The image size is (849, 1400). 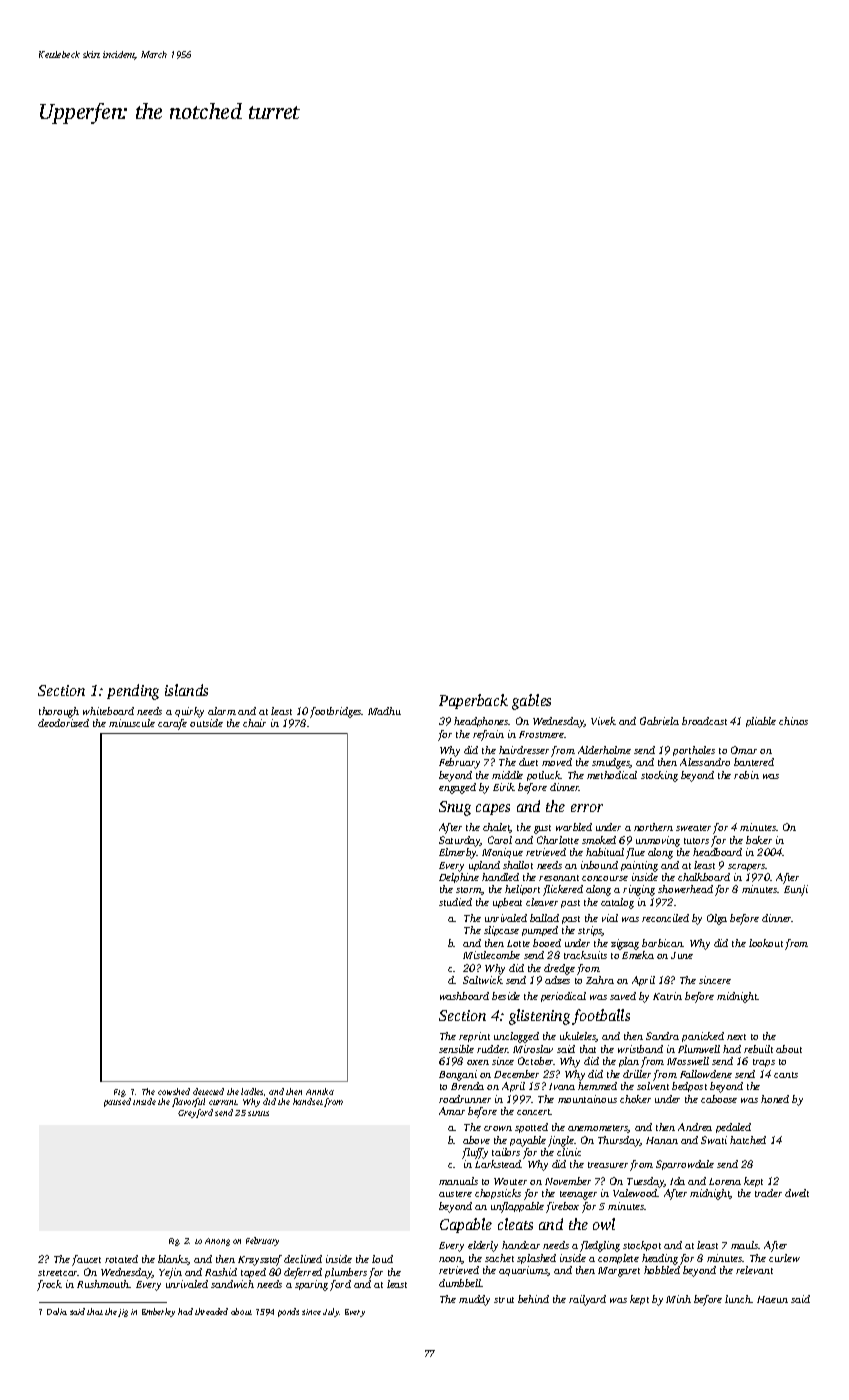 What do you see at coordinates (86, 1260) in the page?
I see `faucet` at bounding box center [86, 1260].
